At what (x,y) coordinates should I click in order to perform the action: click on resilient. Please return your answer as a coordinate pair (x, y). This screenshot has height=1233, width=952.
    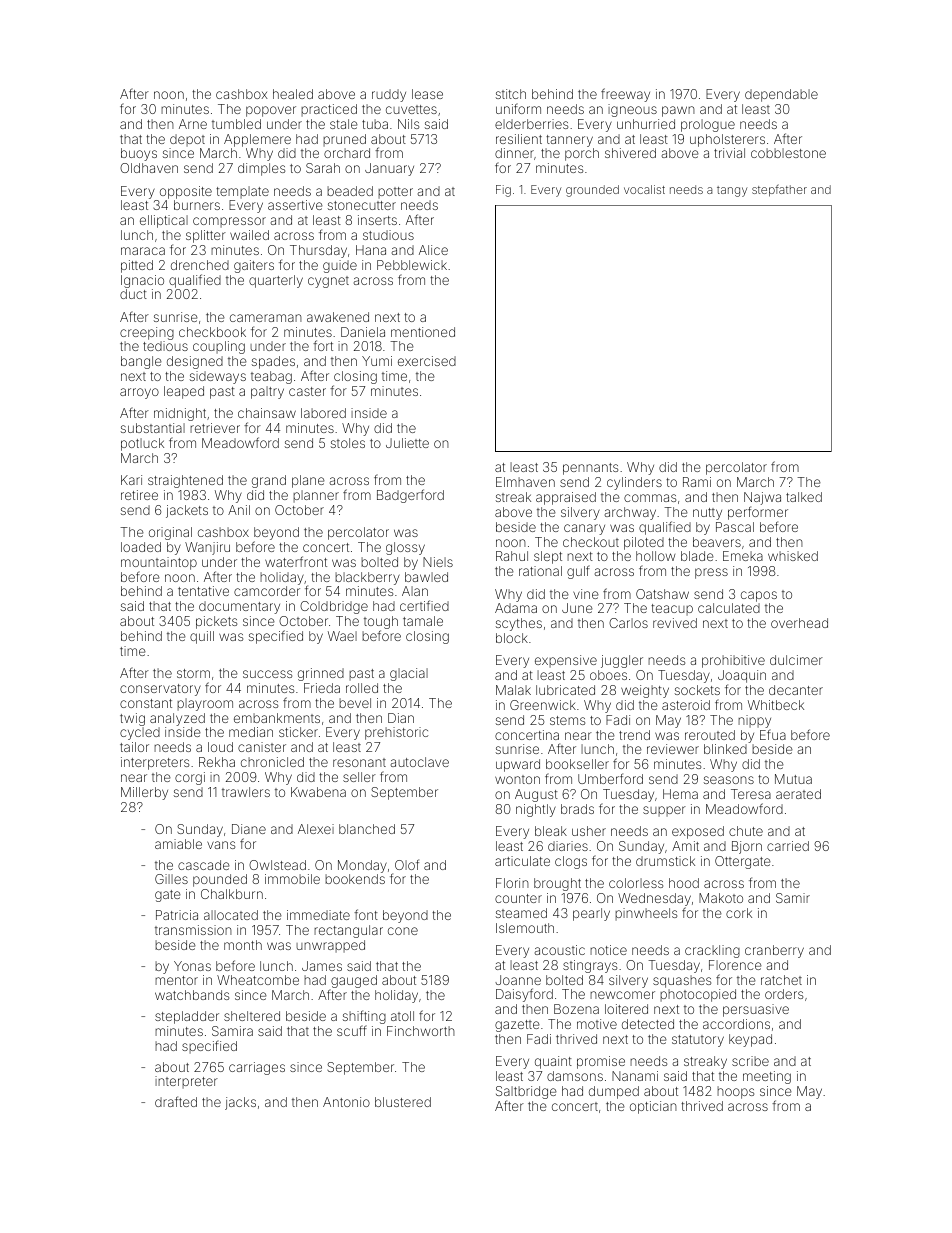
    Looking at the image, I should click on (519, 139).
